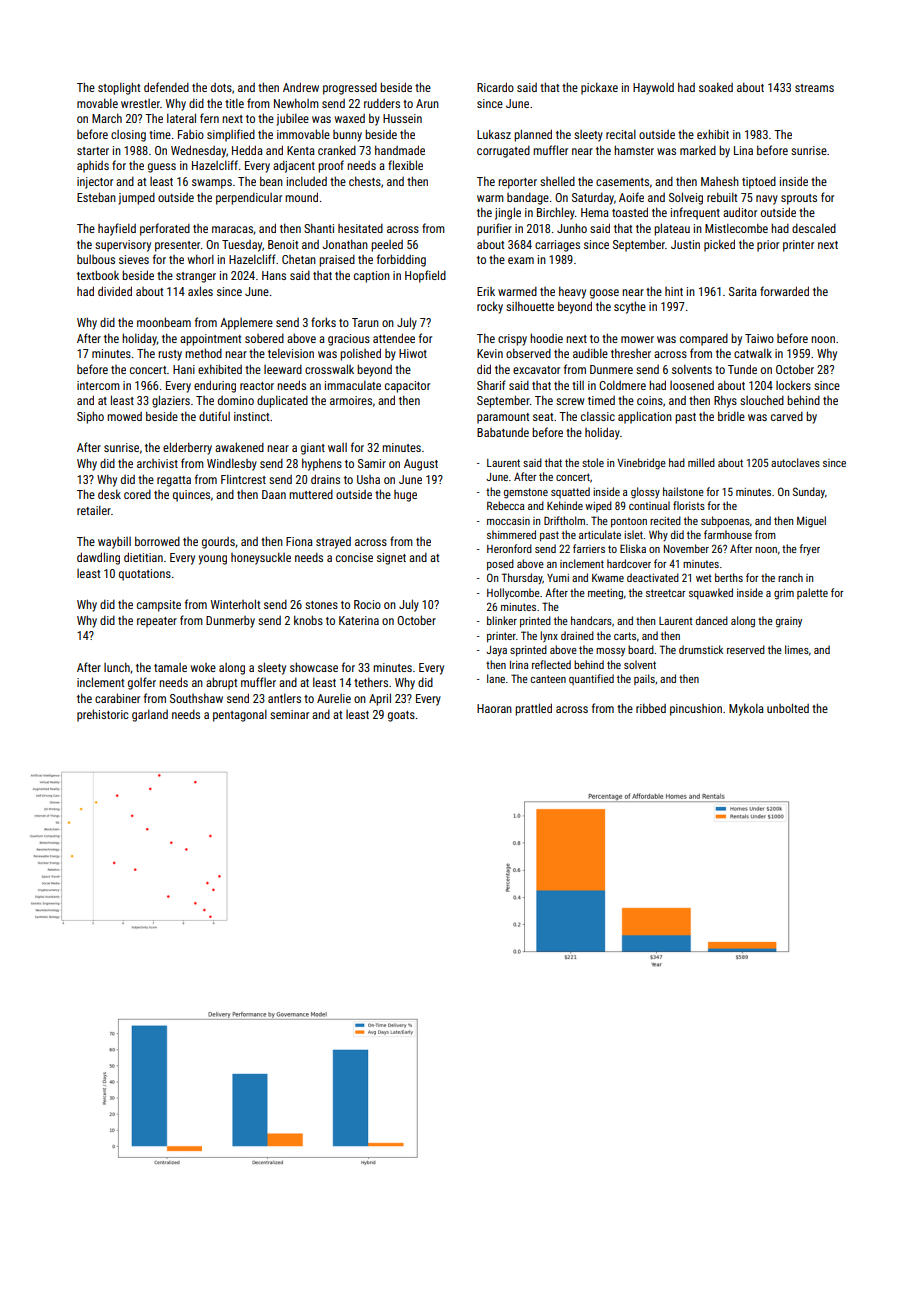 The width and height of the screenshot is (924, 1308). What do you see at coordinates (495, 87) in the screenshot?
I see `Ricardo` at bounding box center [495, 87].
